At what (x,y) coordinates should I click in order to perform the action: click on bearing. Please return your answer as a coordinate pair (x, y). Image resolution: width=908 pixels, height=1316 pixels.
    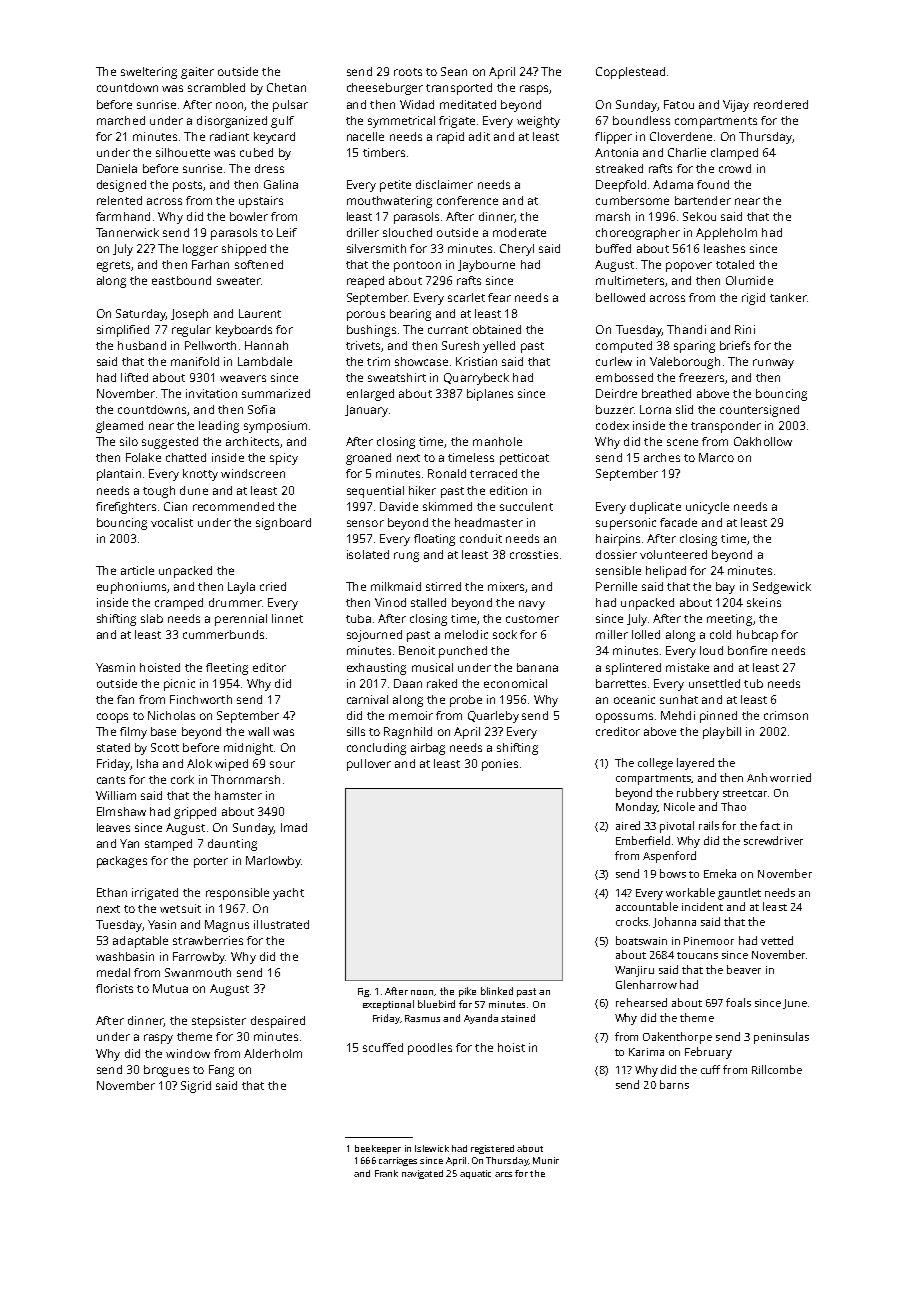
    Looking at the image, I should click on (410, 315).
